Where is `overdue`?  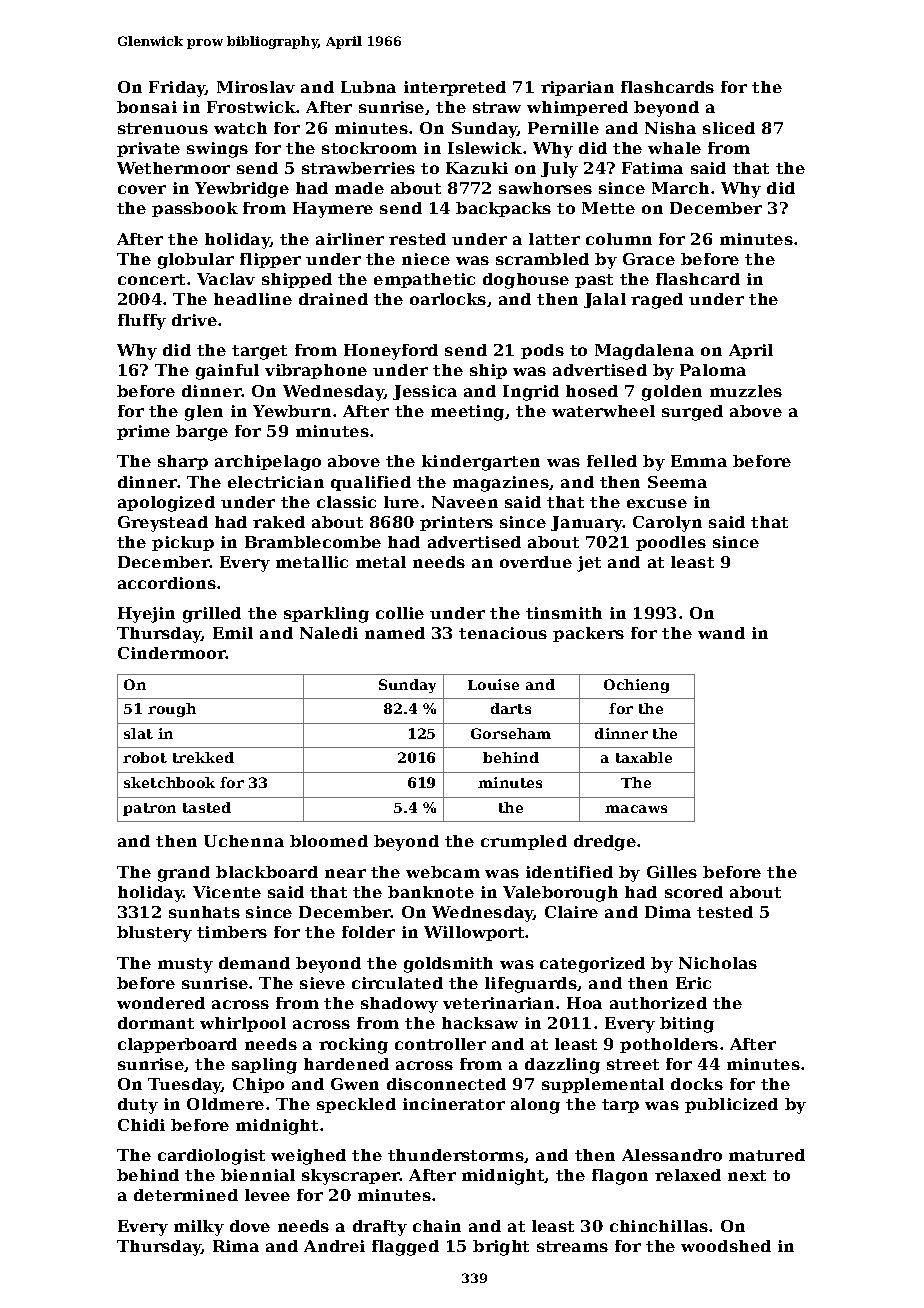 overdue is located at coordinates (536, 562).
